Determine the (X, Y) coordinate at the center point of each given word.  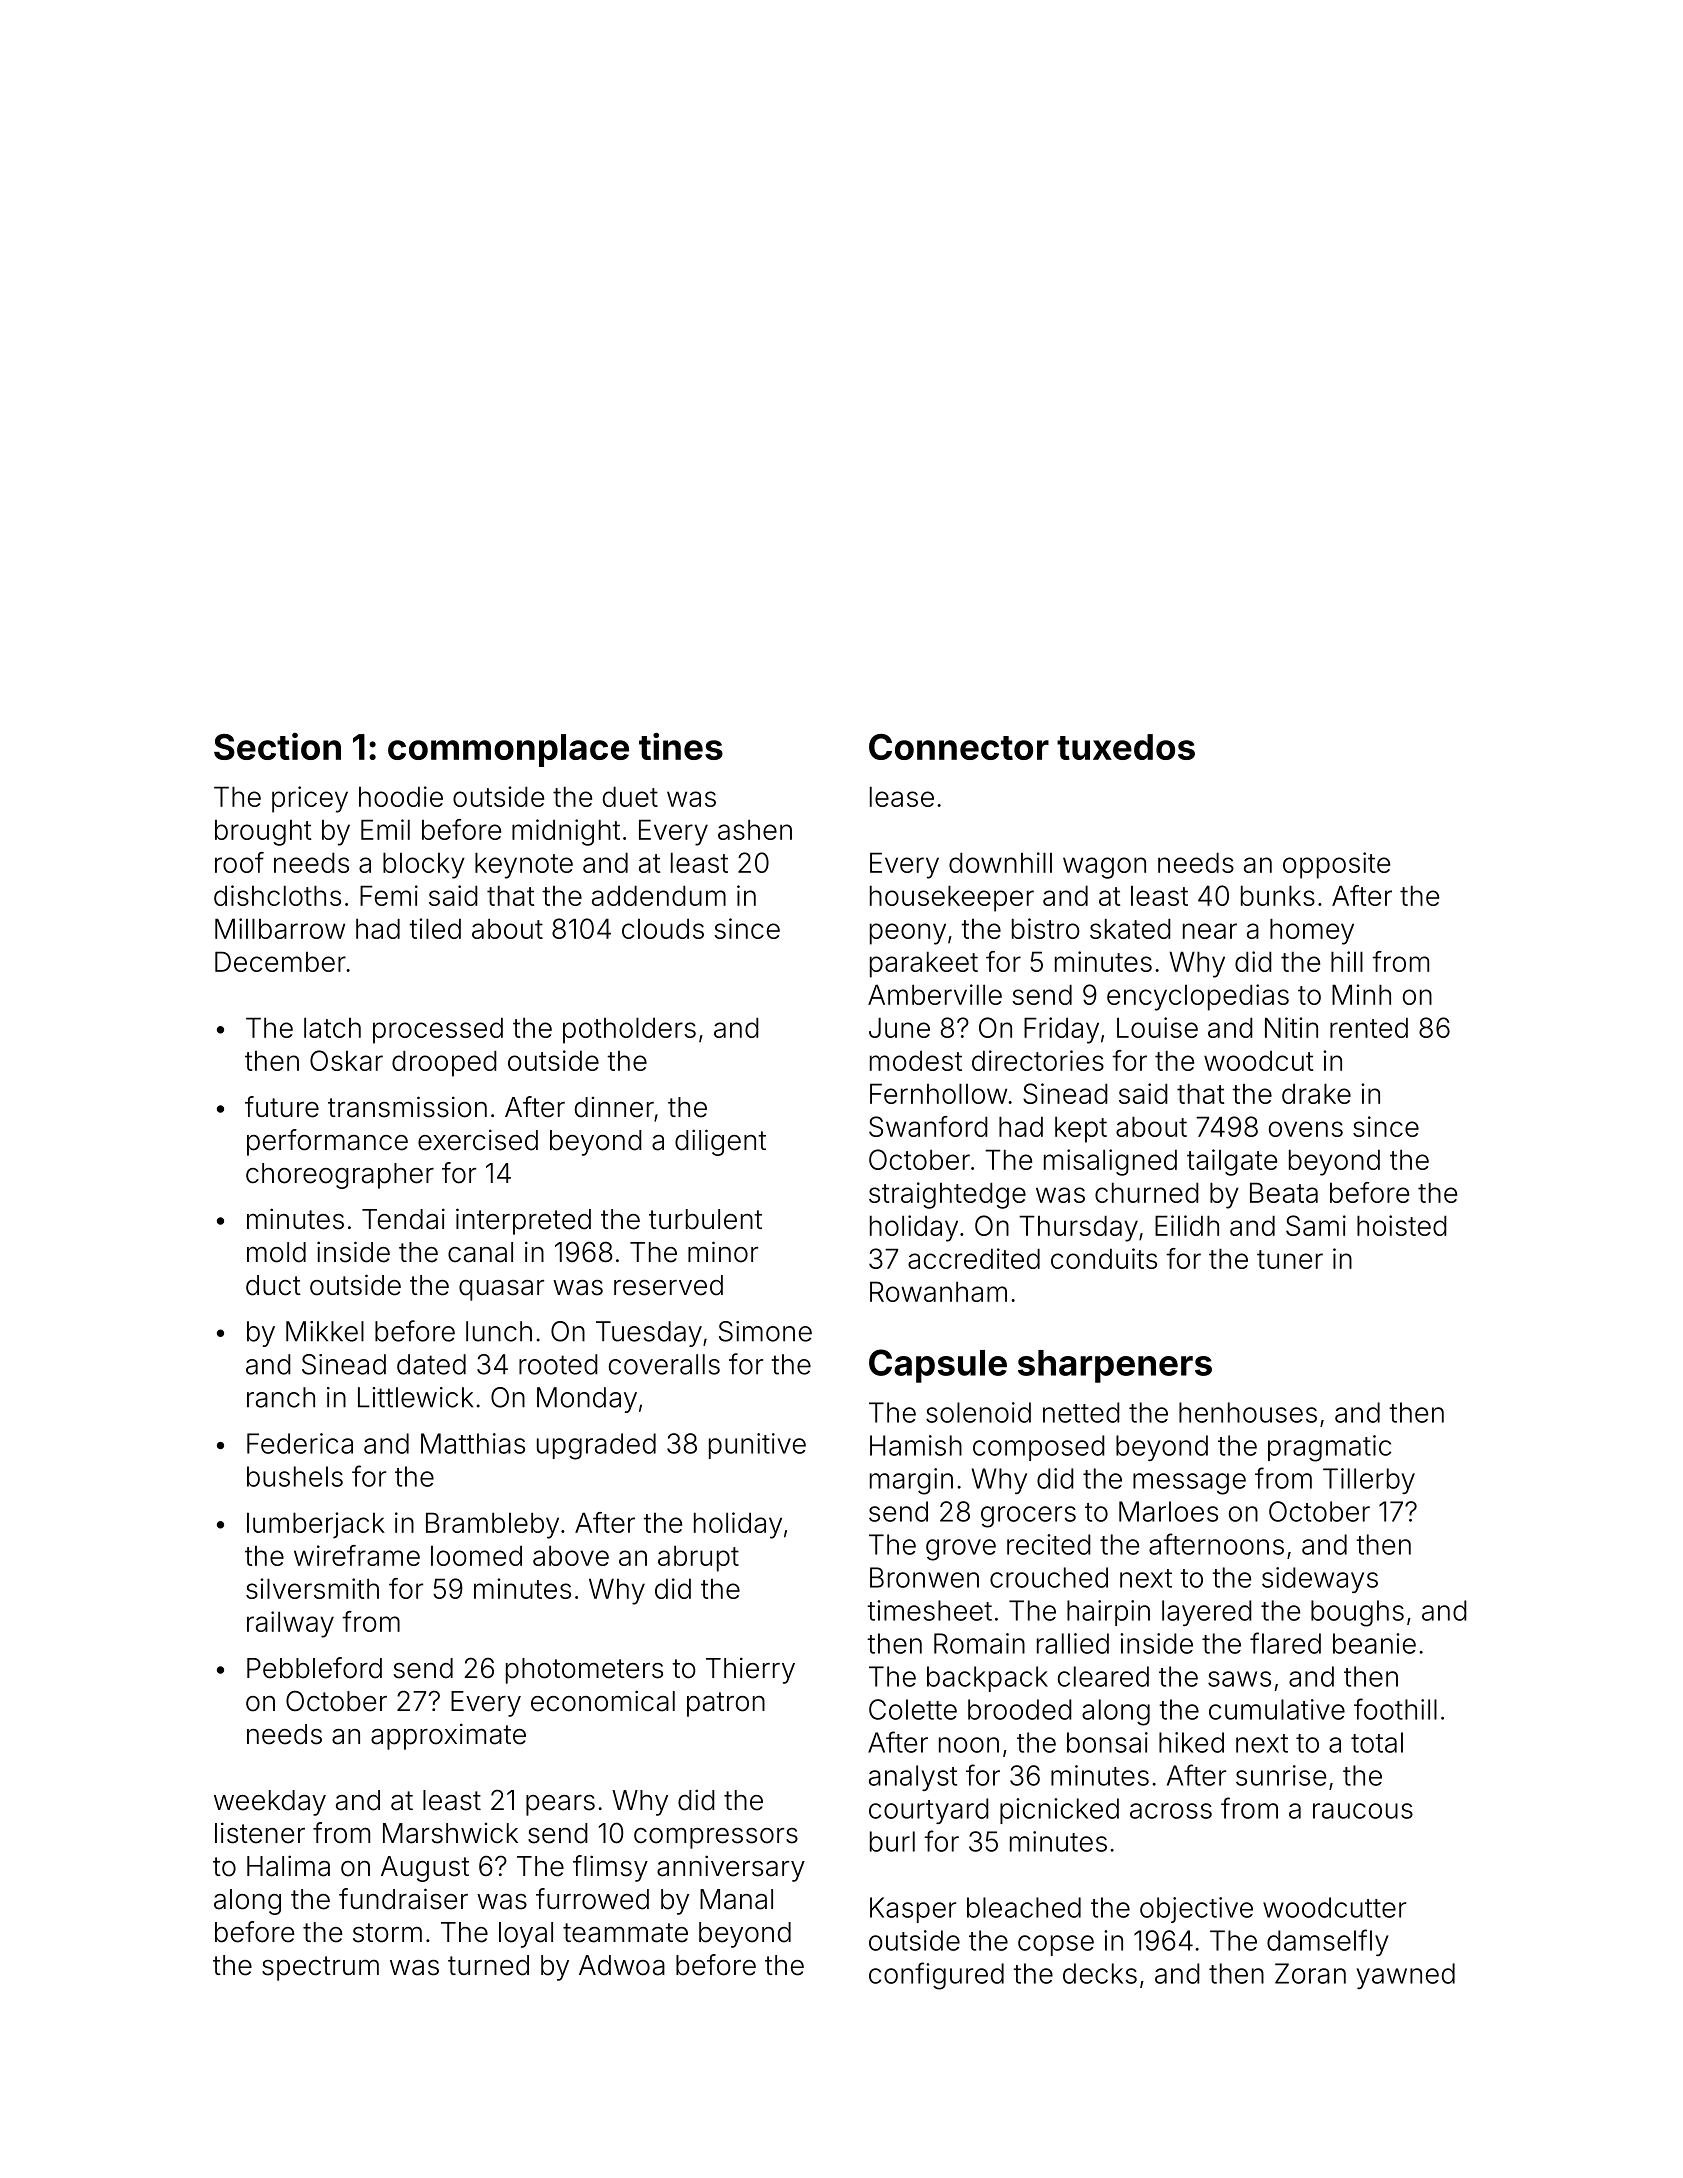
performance (327, 1142)
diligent (720, 1142)
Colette (913, 1709)
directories (1038, 1060)
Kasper (913, 1910)
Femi (389, 895)
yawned (1405, 1976)
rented (1369, 1027)
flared (1285, 1643)
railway (290, 1624)
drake (1316, 1093)
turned (488, 1965)
